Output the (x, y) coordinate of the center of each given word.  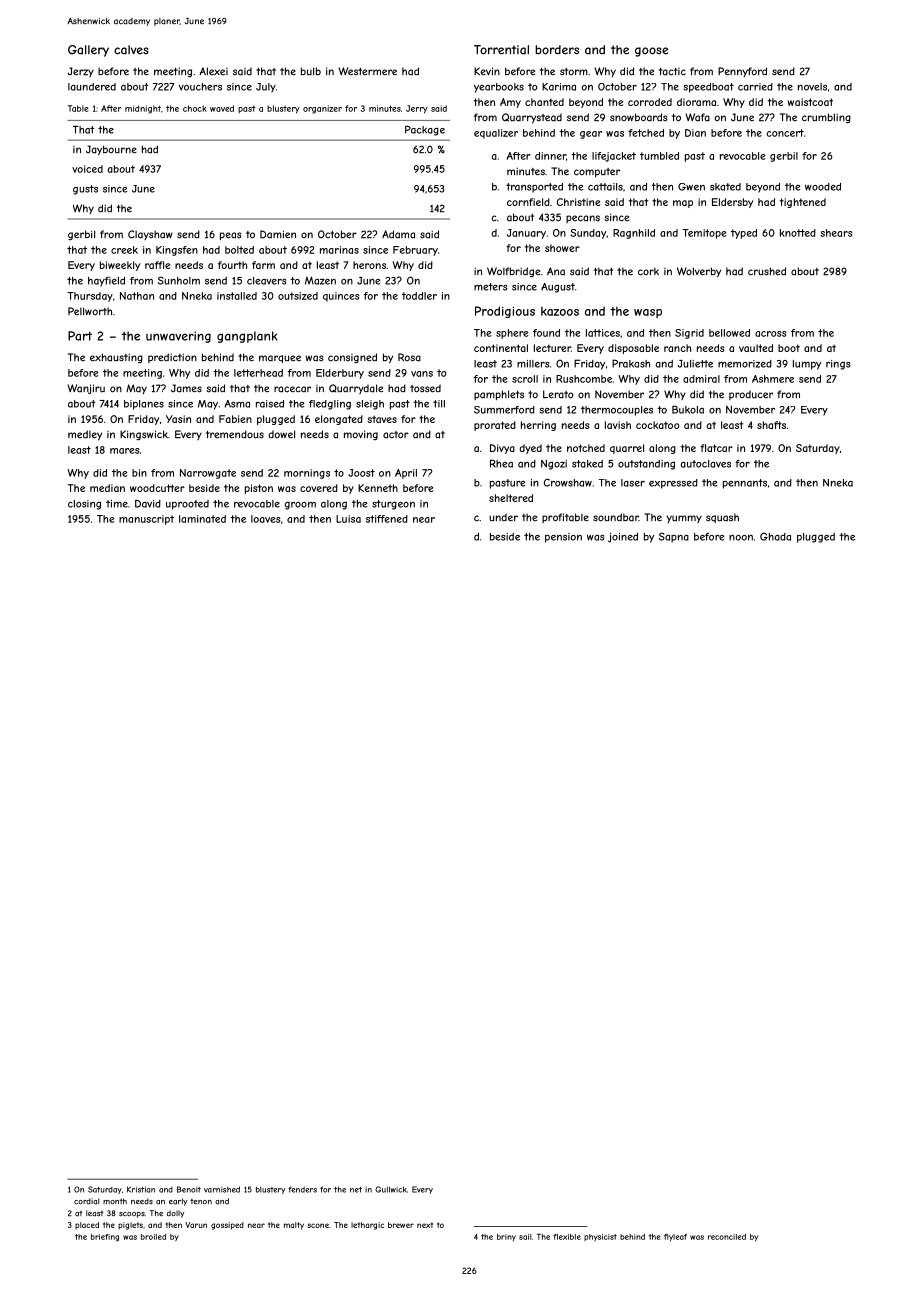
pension (563, 538)
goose (651, 52)
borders (557, 50)
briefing (105, 1238)
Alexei (213, 71)
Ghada (775, 536)
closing (84, 505)
